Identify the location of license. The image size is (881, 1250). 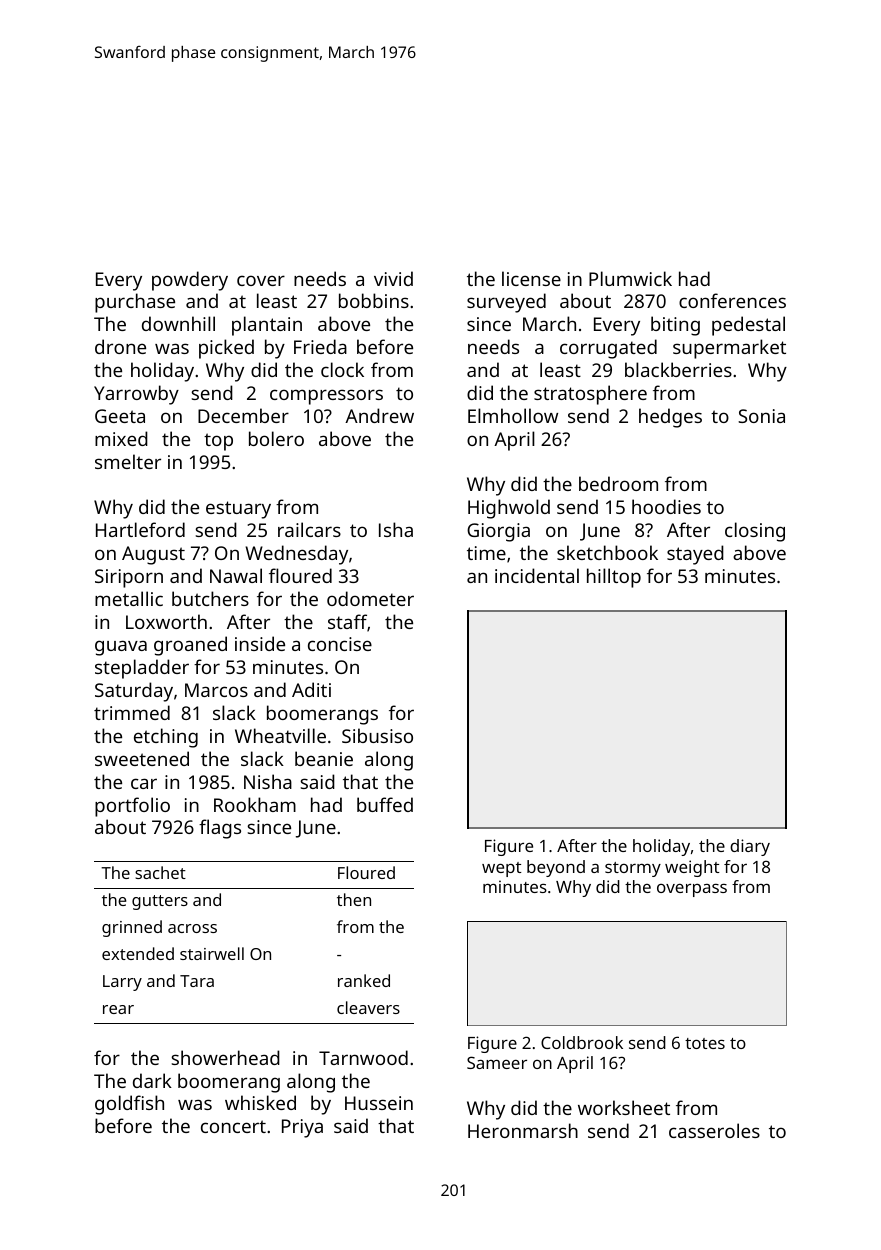
(531, 278).
